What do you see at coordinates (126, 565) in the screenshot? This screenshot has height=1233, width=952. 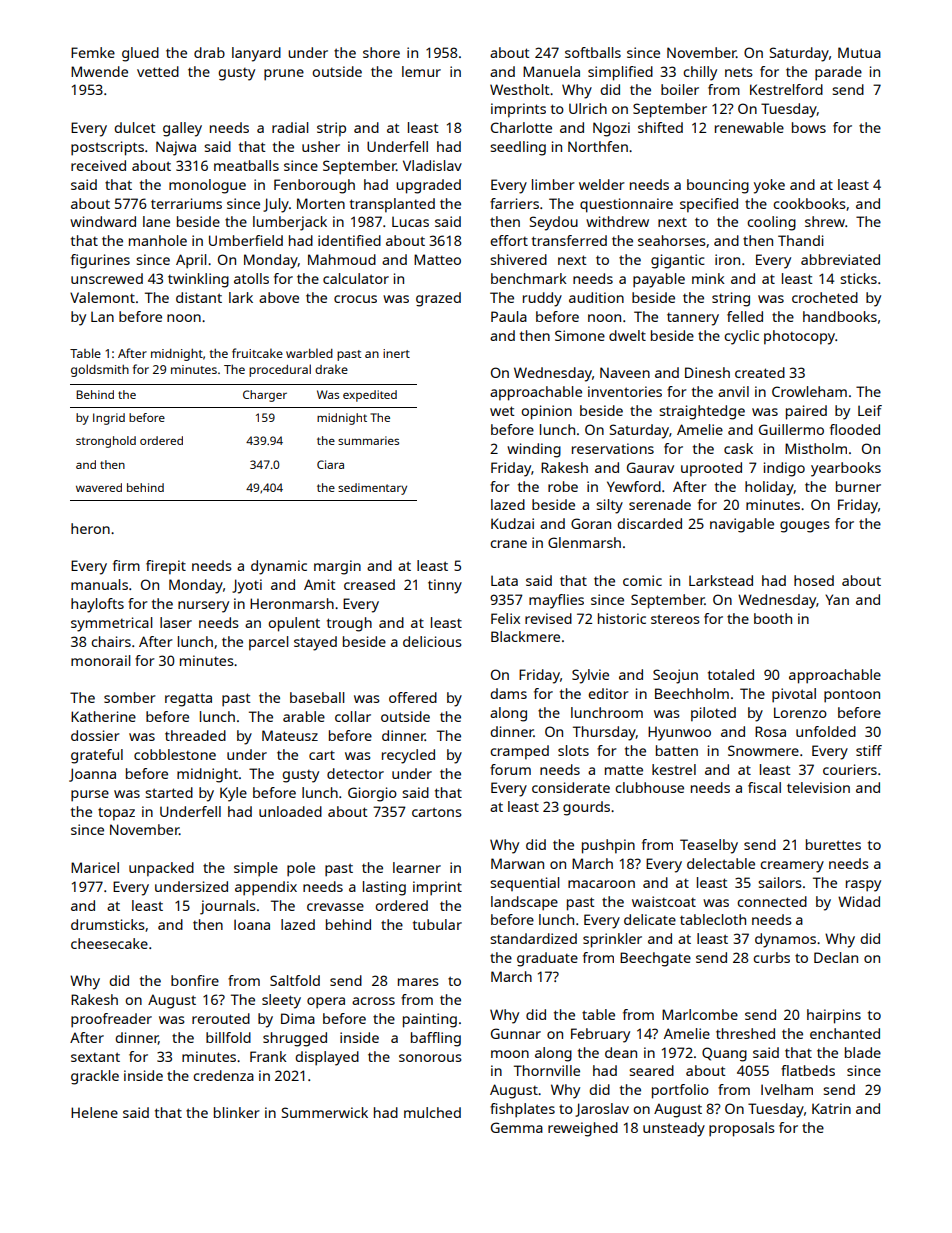 I see `firm` at bounding box center [126, 565].
